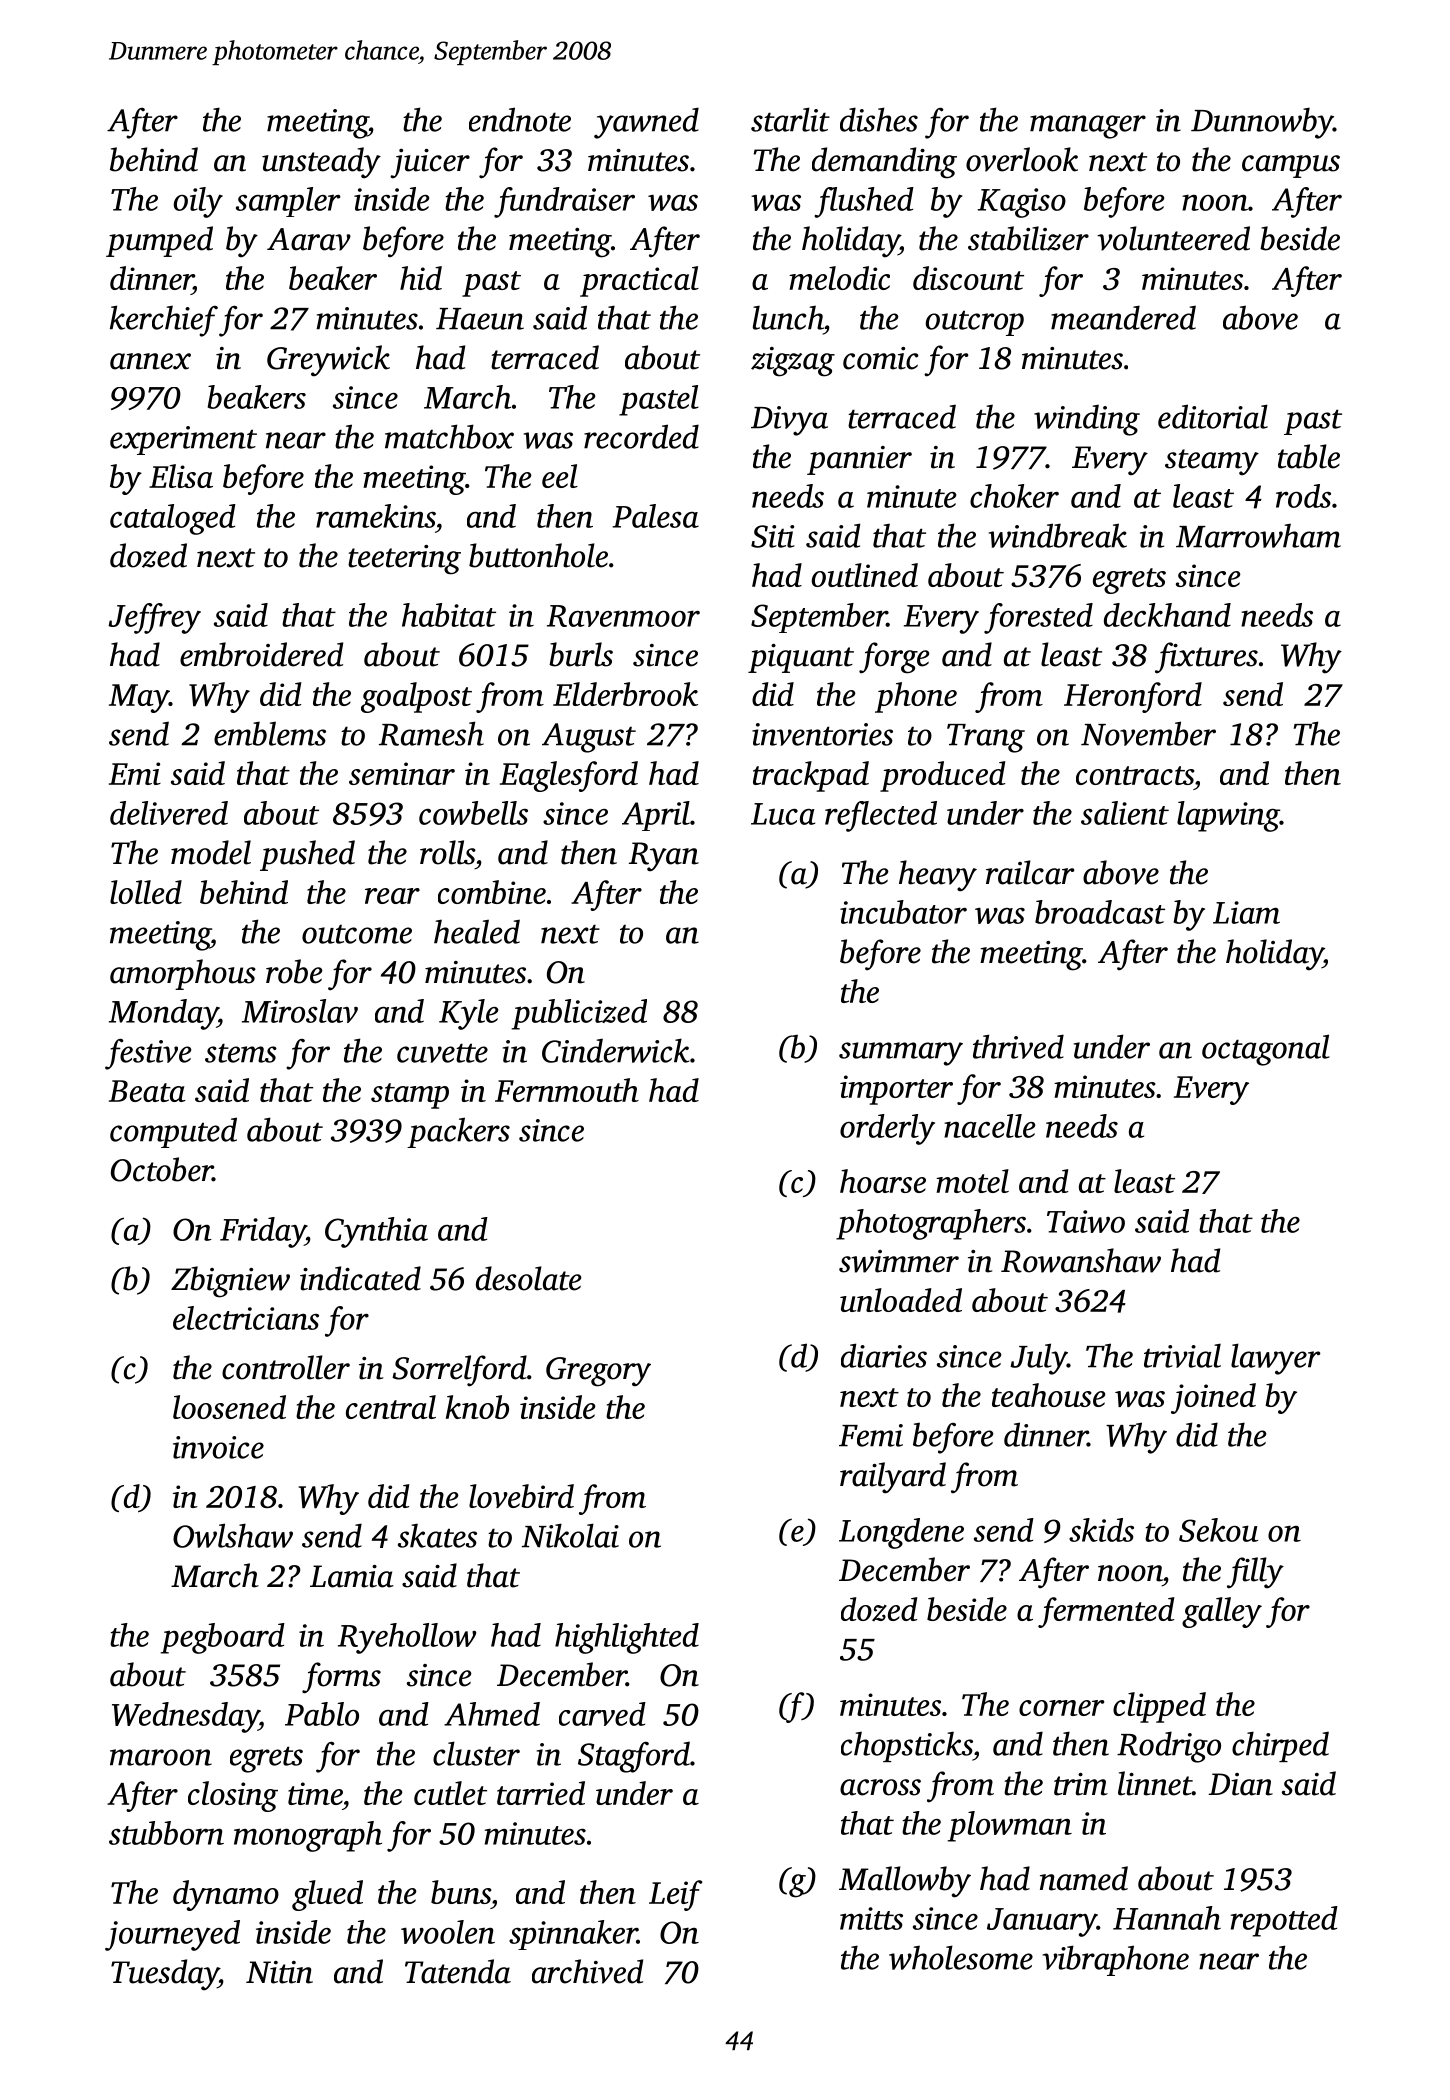 Image resolution: width=1450 pixels, height=2100 pixels. Describe the element at coordinates (587, 1971) in the screenshot. I see `archived` at that location.
